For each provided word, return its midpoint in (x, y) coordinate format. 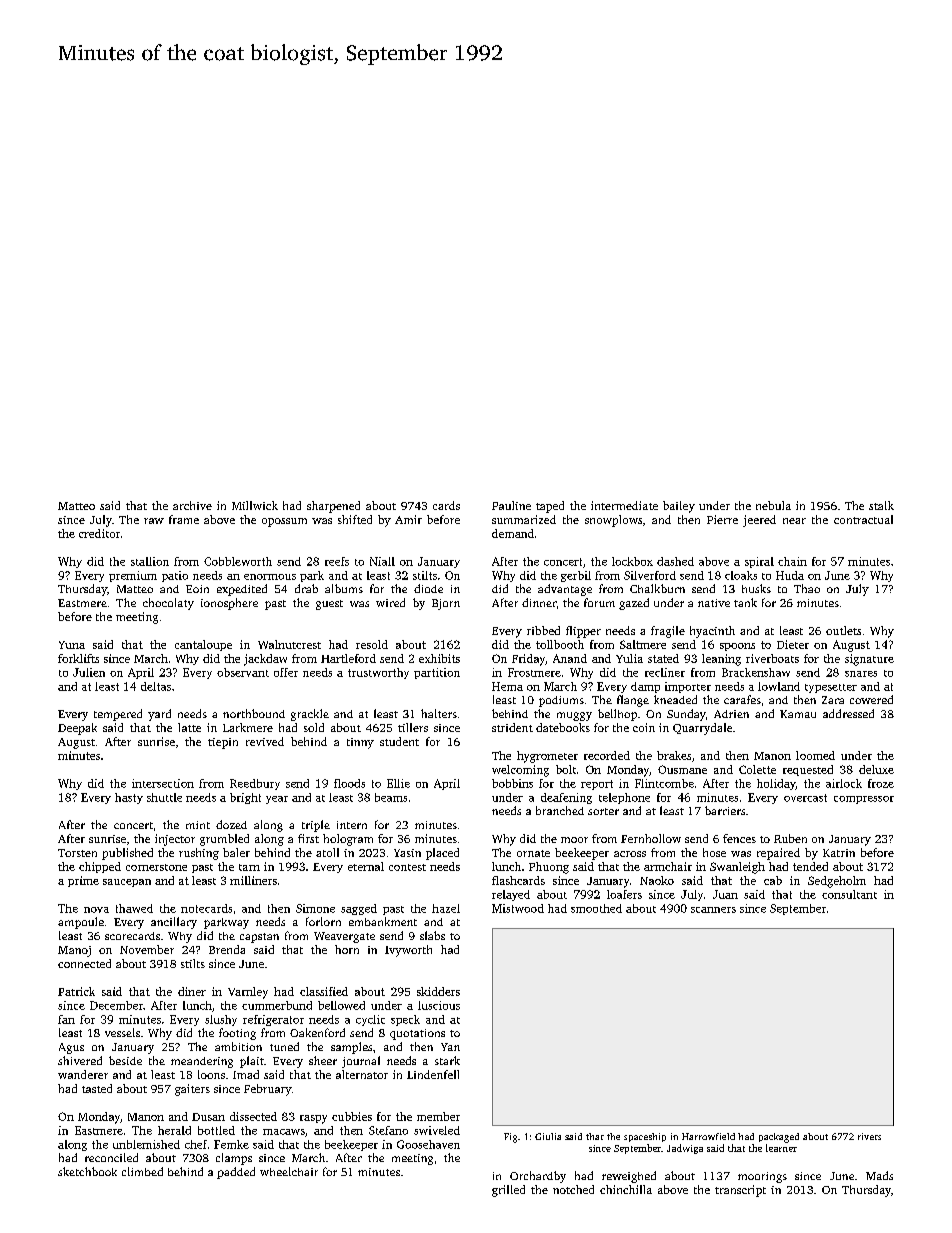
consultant (849, 894)
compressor (864, 800)
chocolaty (168, 604)
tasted (97, 1088)
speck (405, 1020)
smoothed (596, 908)
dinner (539, 602)
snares (861, 674)
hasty (129, 798)
